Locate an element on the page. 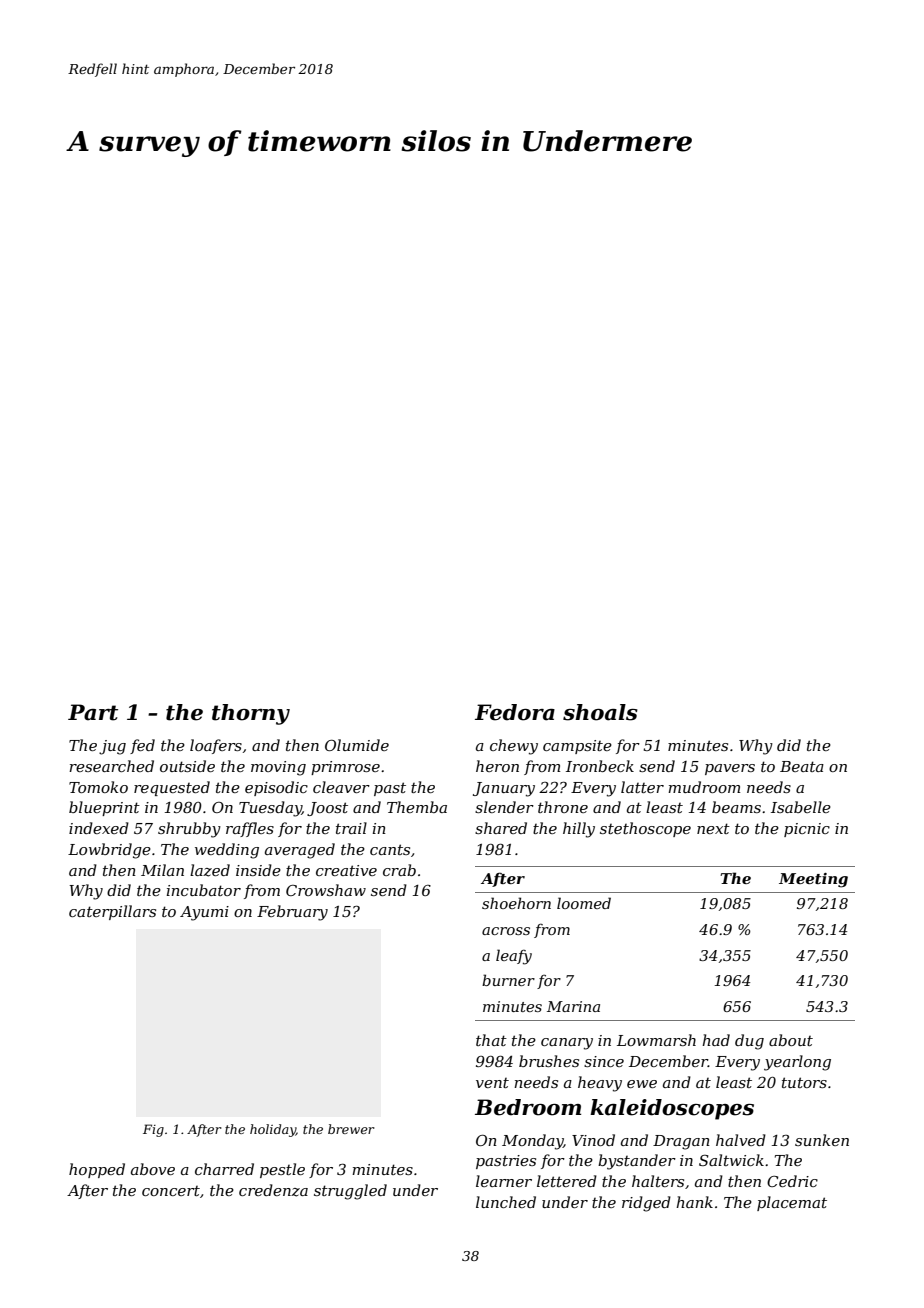  brushes is located at coordinates (549, 1061).
